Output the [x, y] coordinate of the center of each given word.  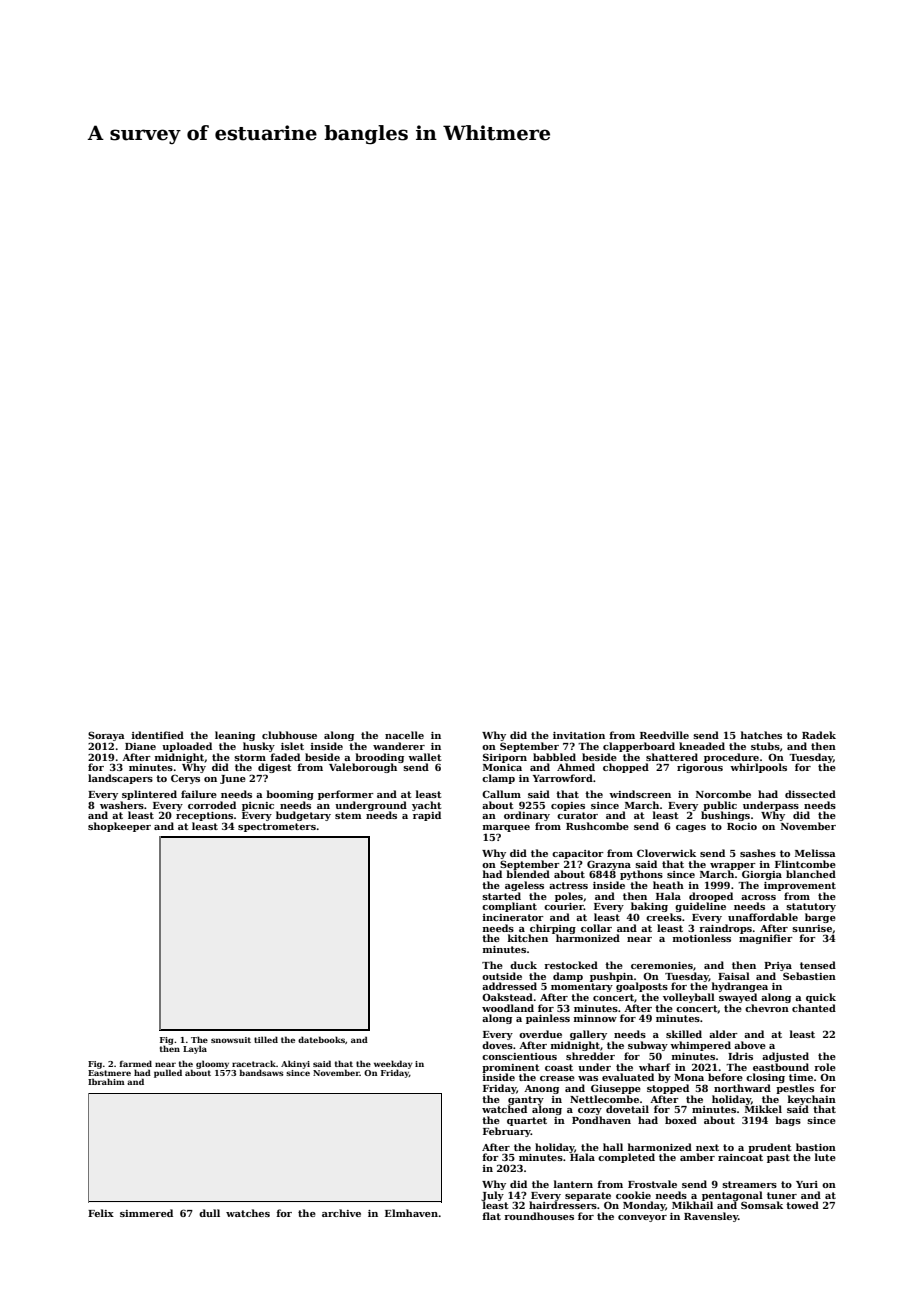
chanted [814, 1008]
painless [548, 1019]
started [501, 896]
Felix [101, 1213]
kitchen [528, 938]
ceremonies [662, 965]
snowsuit [231, 1040]
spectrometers [277, 827]
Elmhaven [411, 1213]
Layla [195, 1049]
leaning [235, 736]
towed [802, 1205]
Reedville [664, 735]
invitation [579, 735]
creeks [664, 917]
